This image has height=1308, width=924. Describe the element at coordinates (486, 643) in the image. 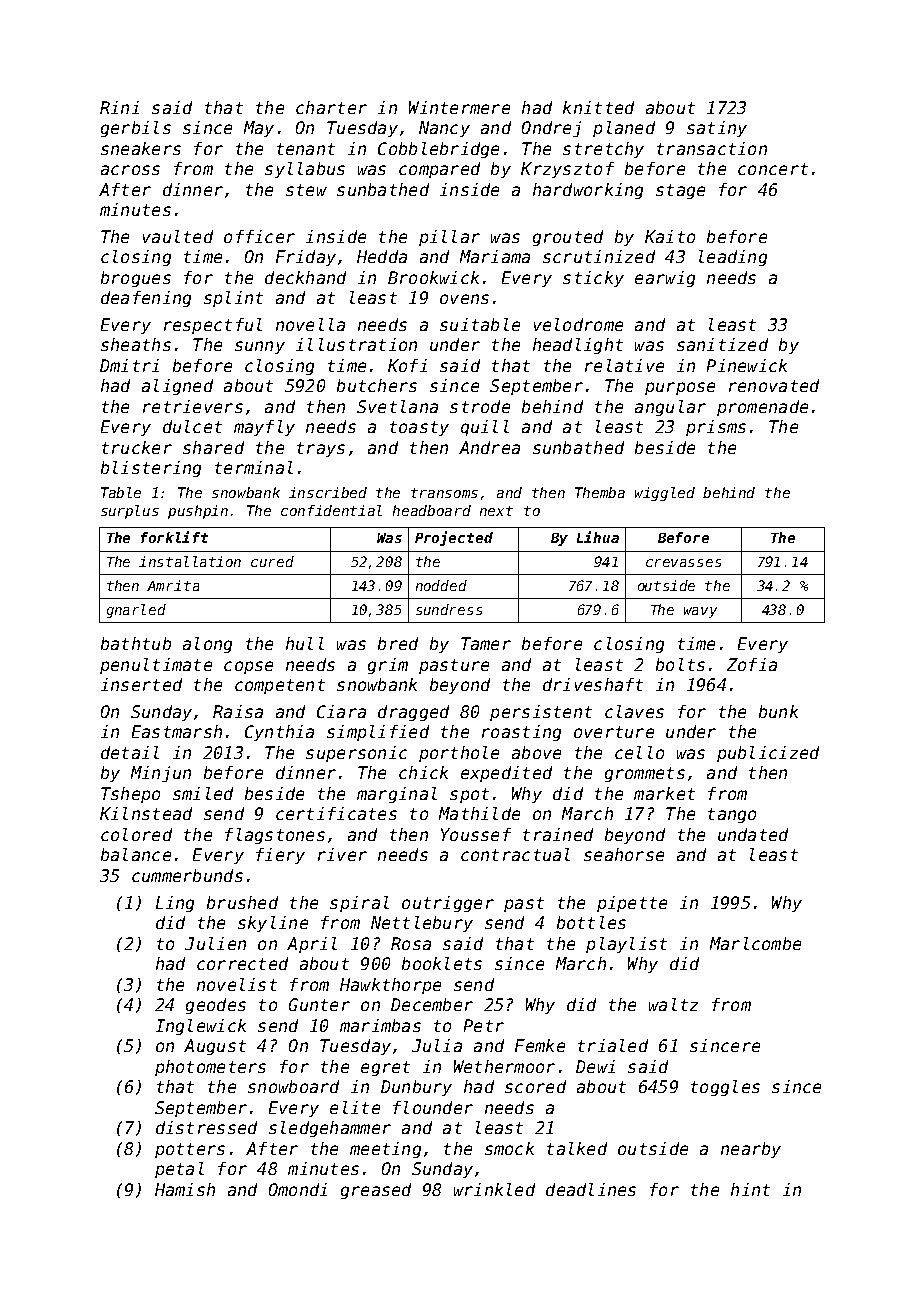

I see `Tamer` at that location.
